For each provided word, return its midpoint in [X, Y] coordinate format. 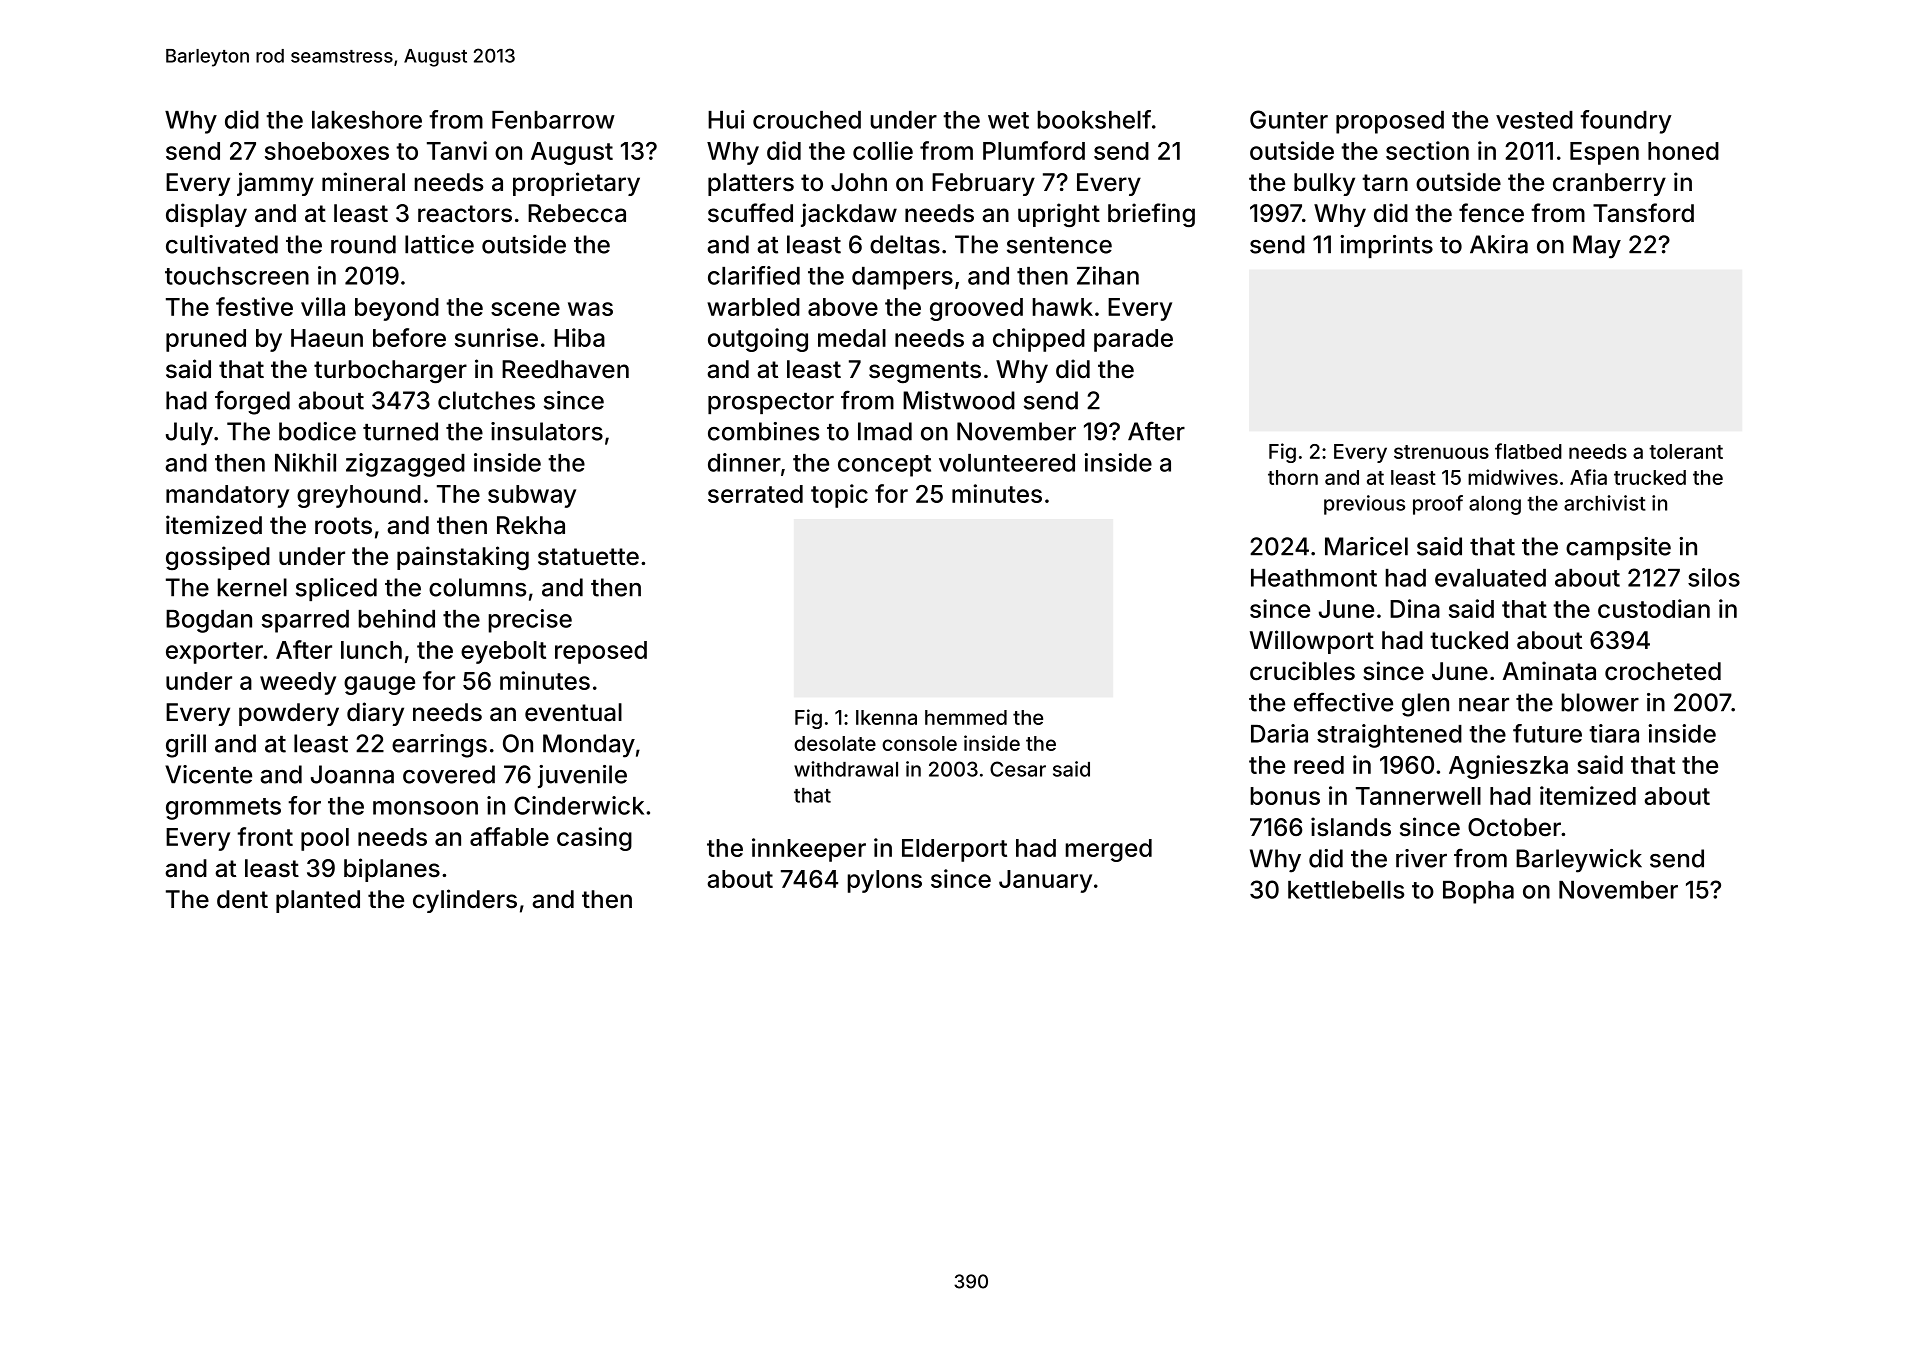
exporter [214, 653]
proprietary [576, 184]
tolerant [1686, 451]
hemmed [966, 717]
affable [509, 836]
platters [751, 184]
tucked [1469, 640]
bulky [1324, 184]
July [189, 434]
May [1597, 247]
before [409, 337]
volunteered [1007, 463]
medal [852, 338]
